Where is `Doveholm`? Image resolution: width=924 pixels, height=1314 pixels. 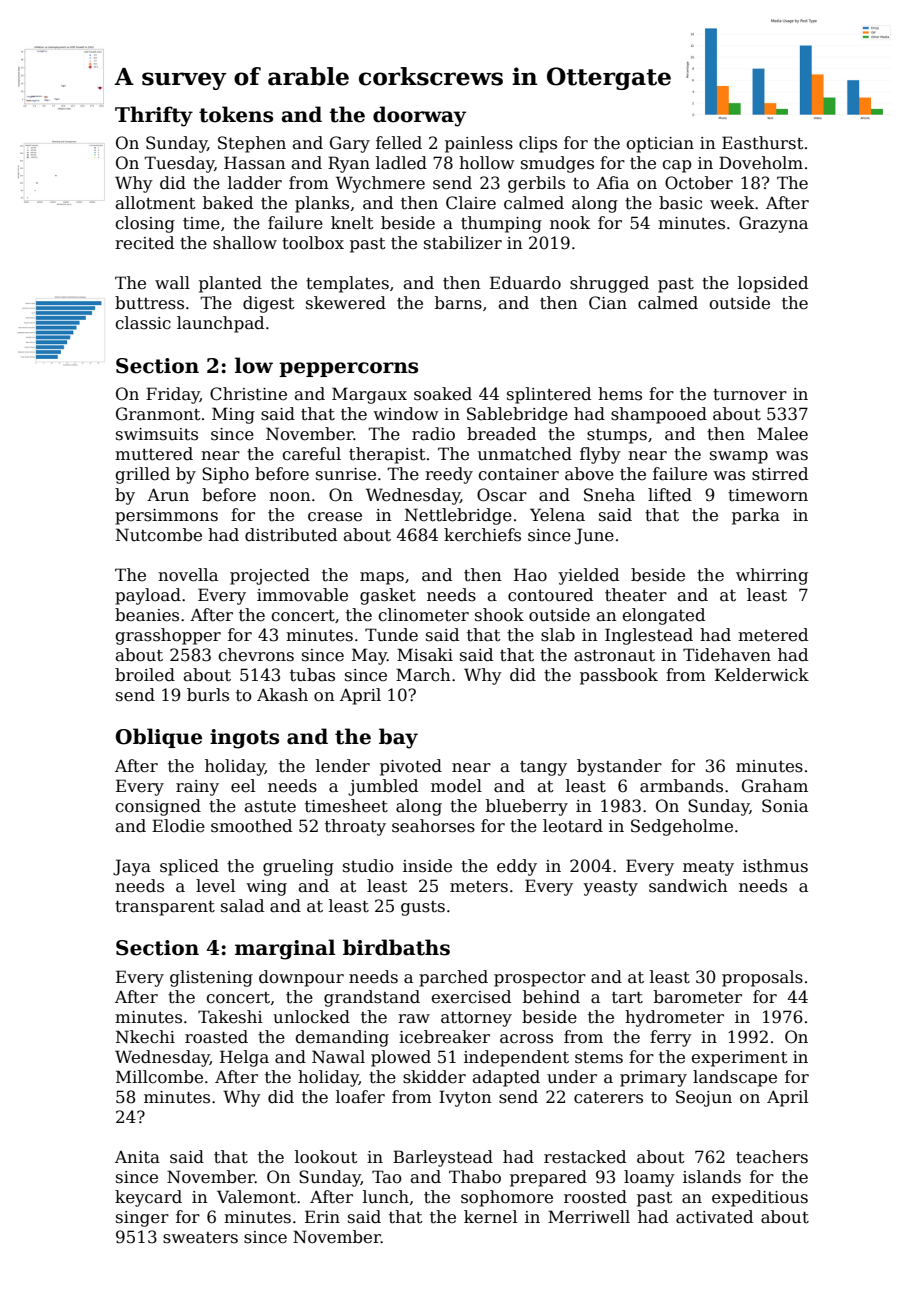 Doveholm is located at coordinates (761, 163).
